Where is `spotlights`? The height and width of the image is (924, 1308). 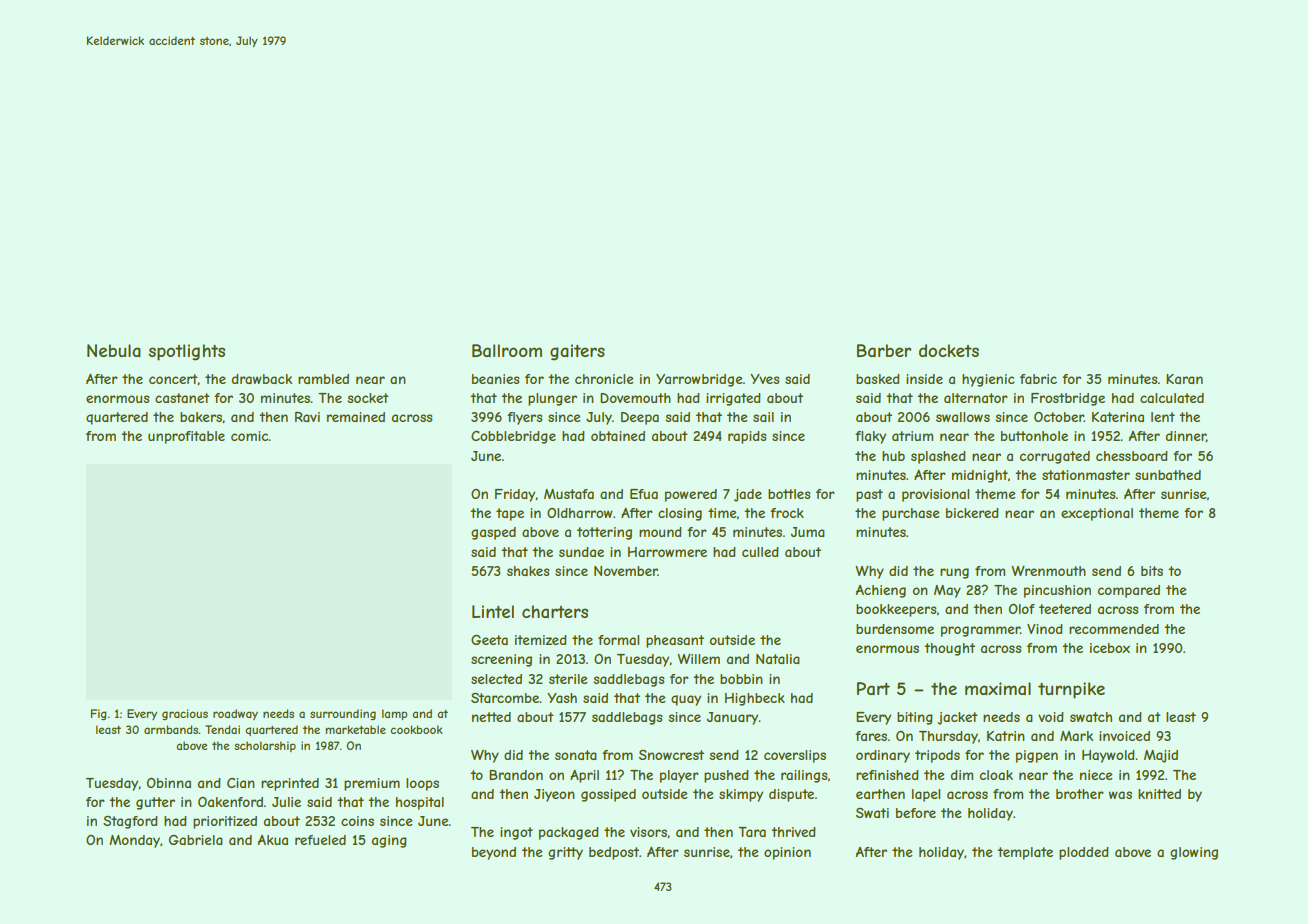 spotlights is located at coordinates (186, 352).
